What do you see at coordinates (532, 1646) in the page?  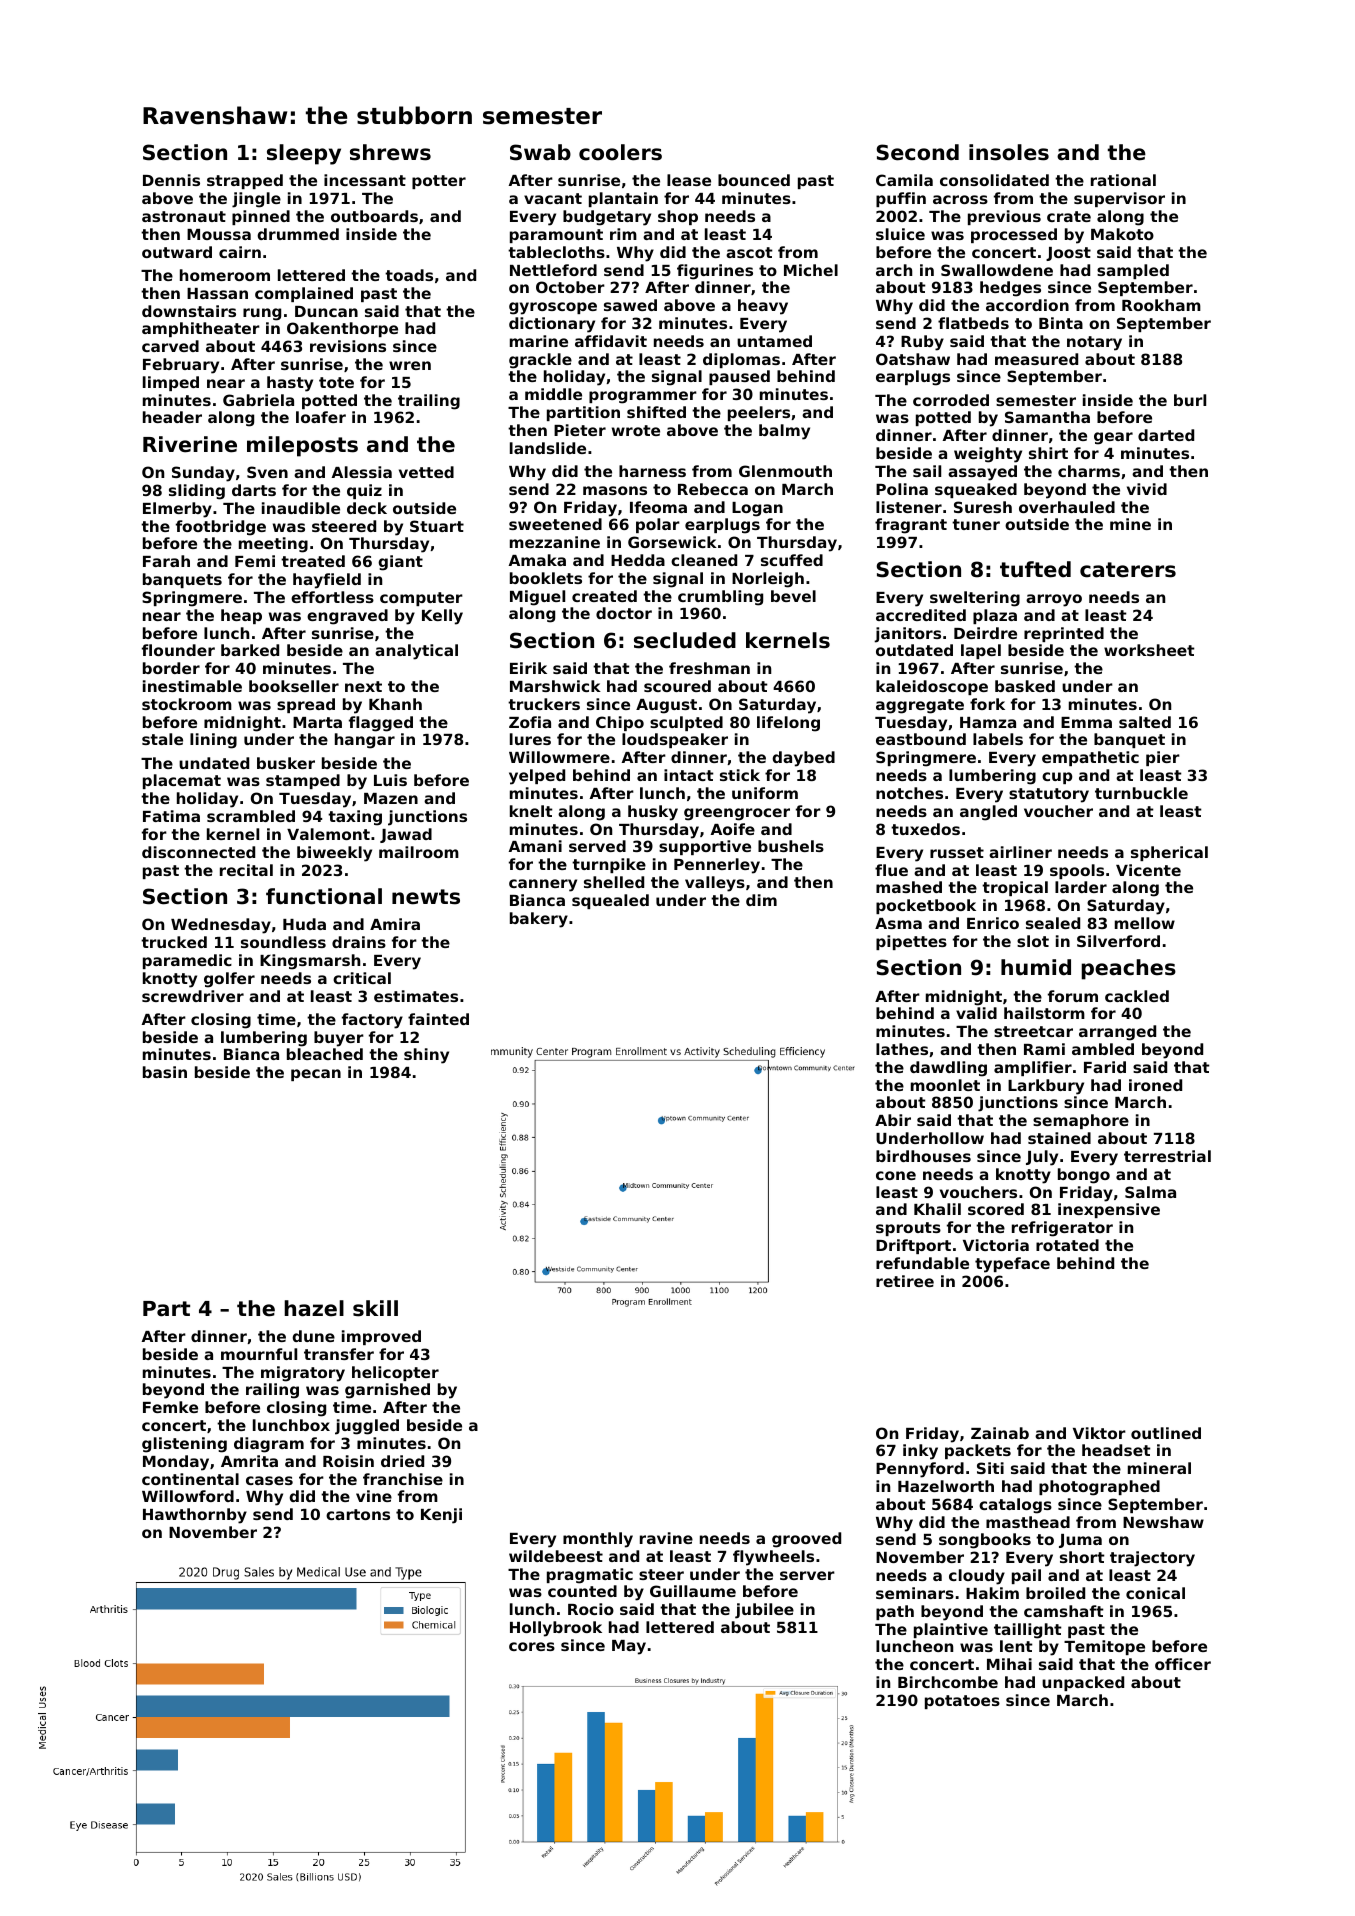 I see `cores` at bounding box center [532, 1646].
